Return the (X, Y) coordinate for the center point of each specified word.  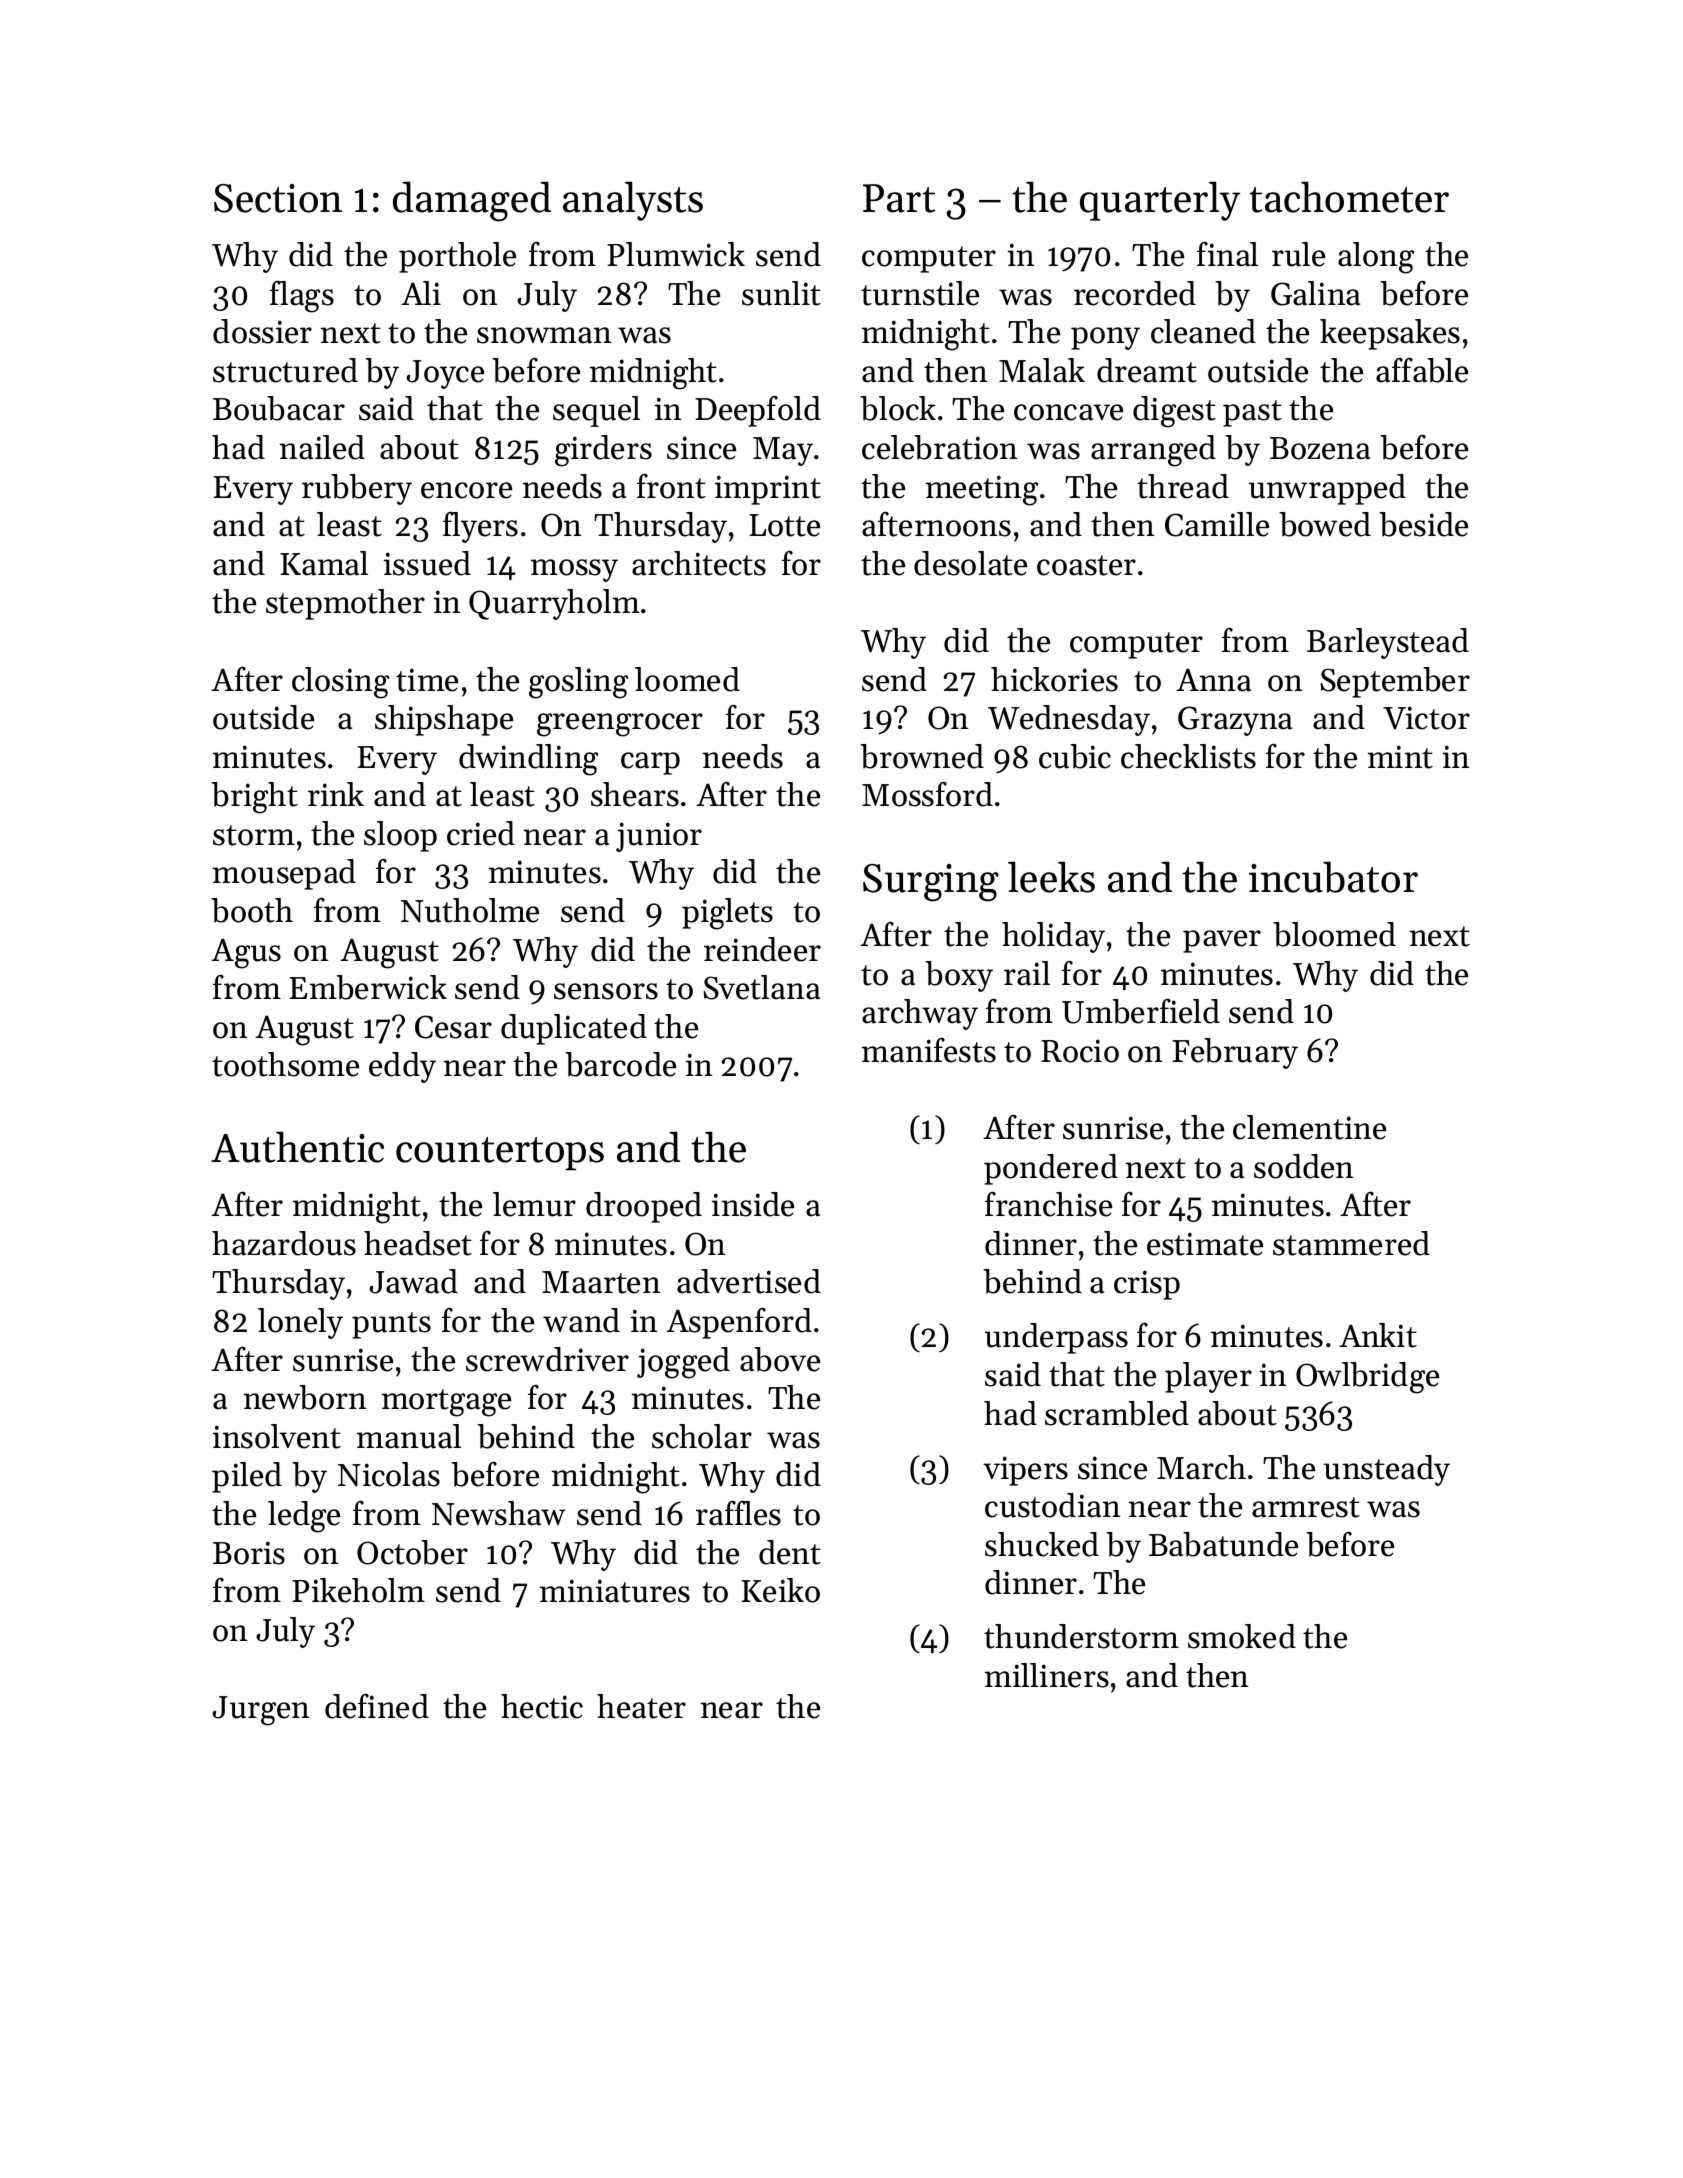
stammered (1351, 1243)
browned (922, 756)
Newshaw (499, 1513)
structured (285, 370)
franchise (1048, 1204)
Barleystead (1388, 643)
